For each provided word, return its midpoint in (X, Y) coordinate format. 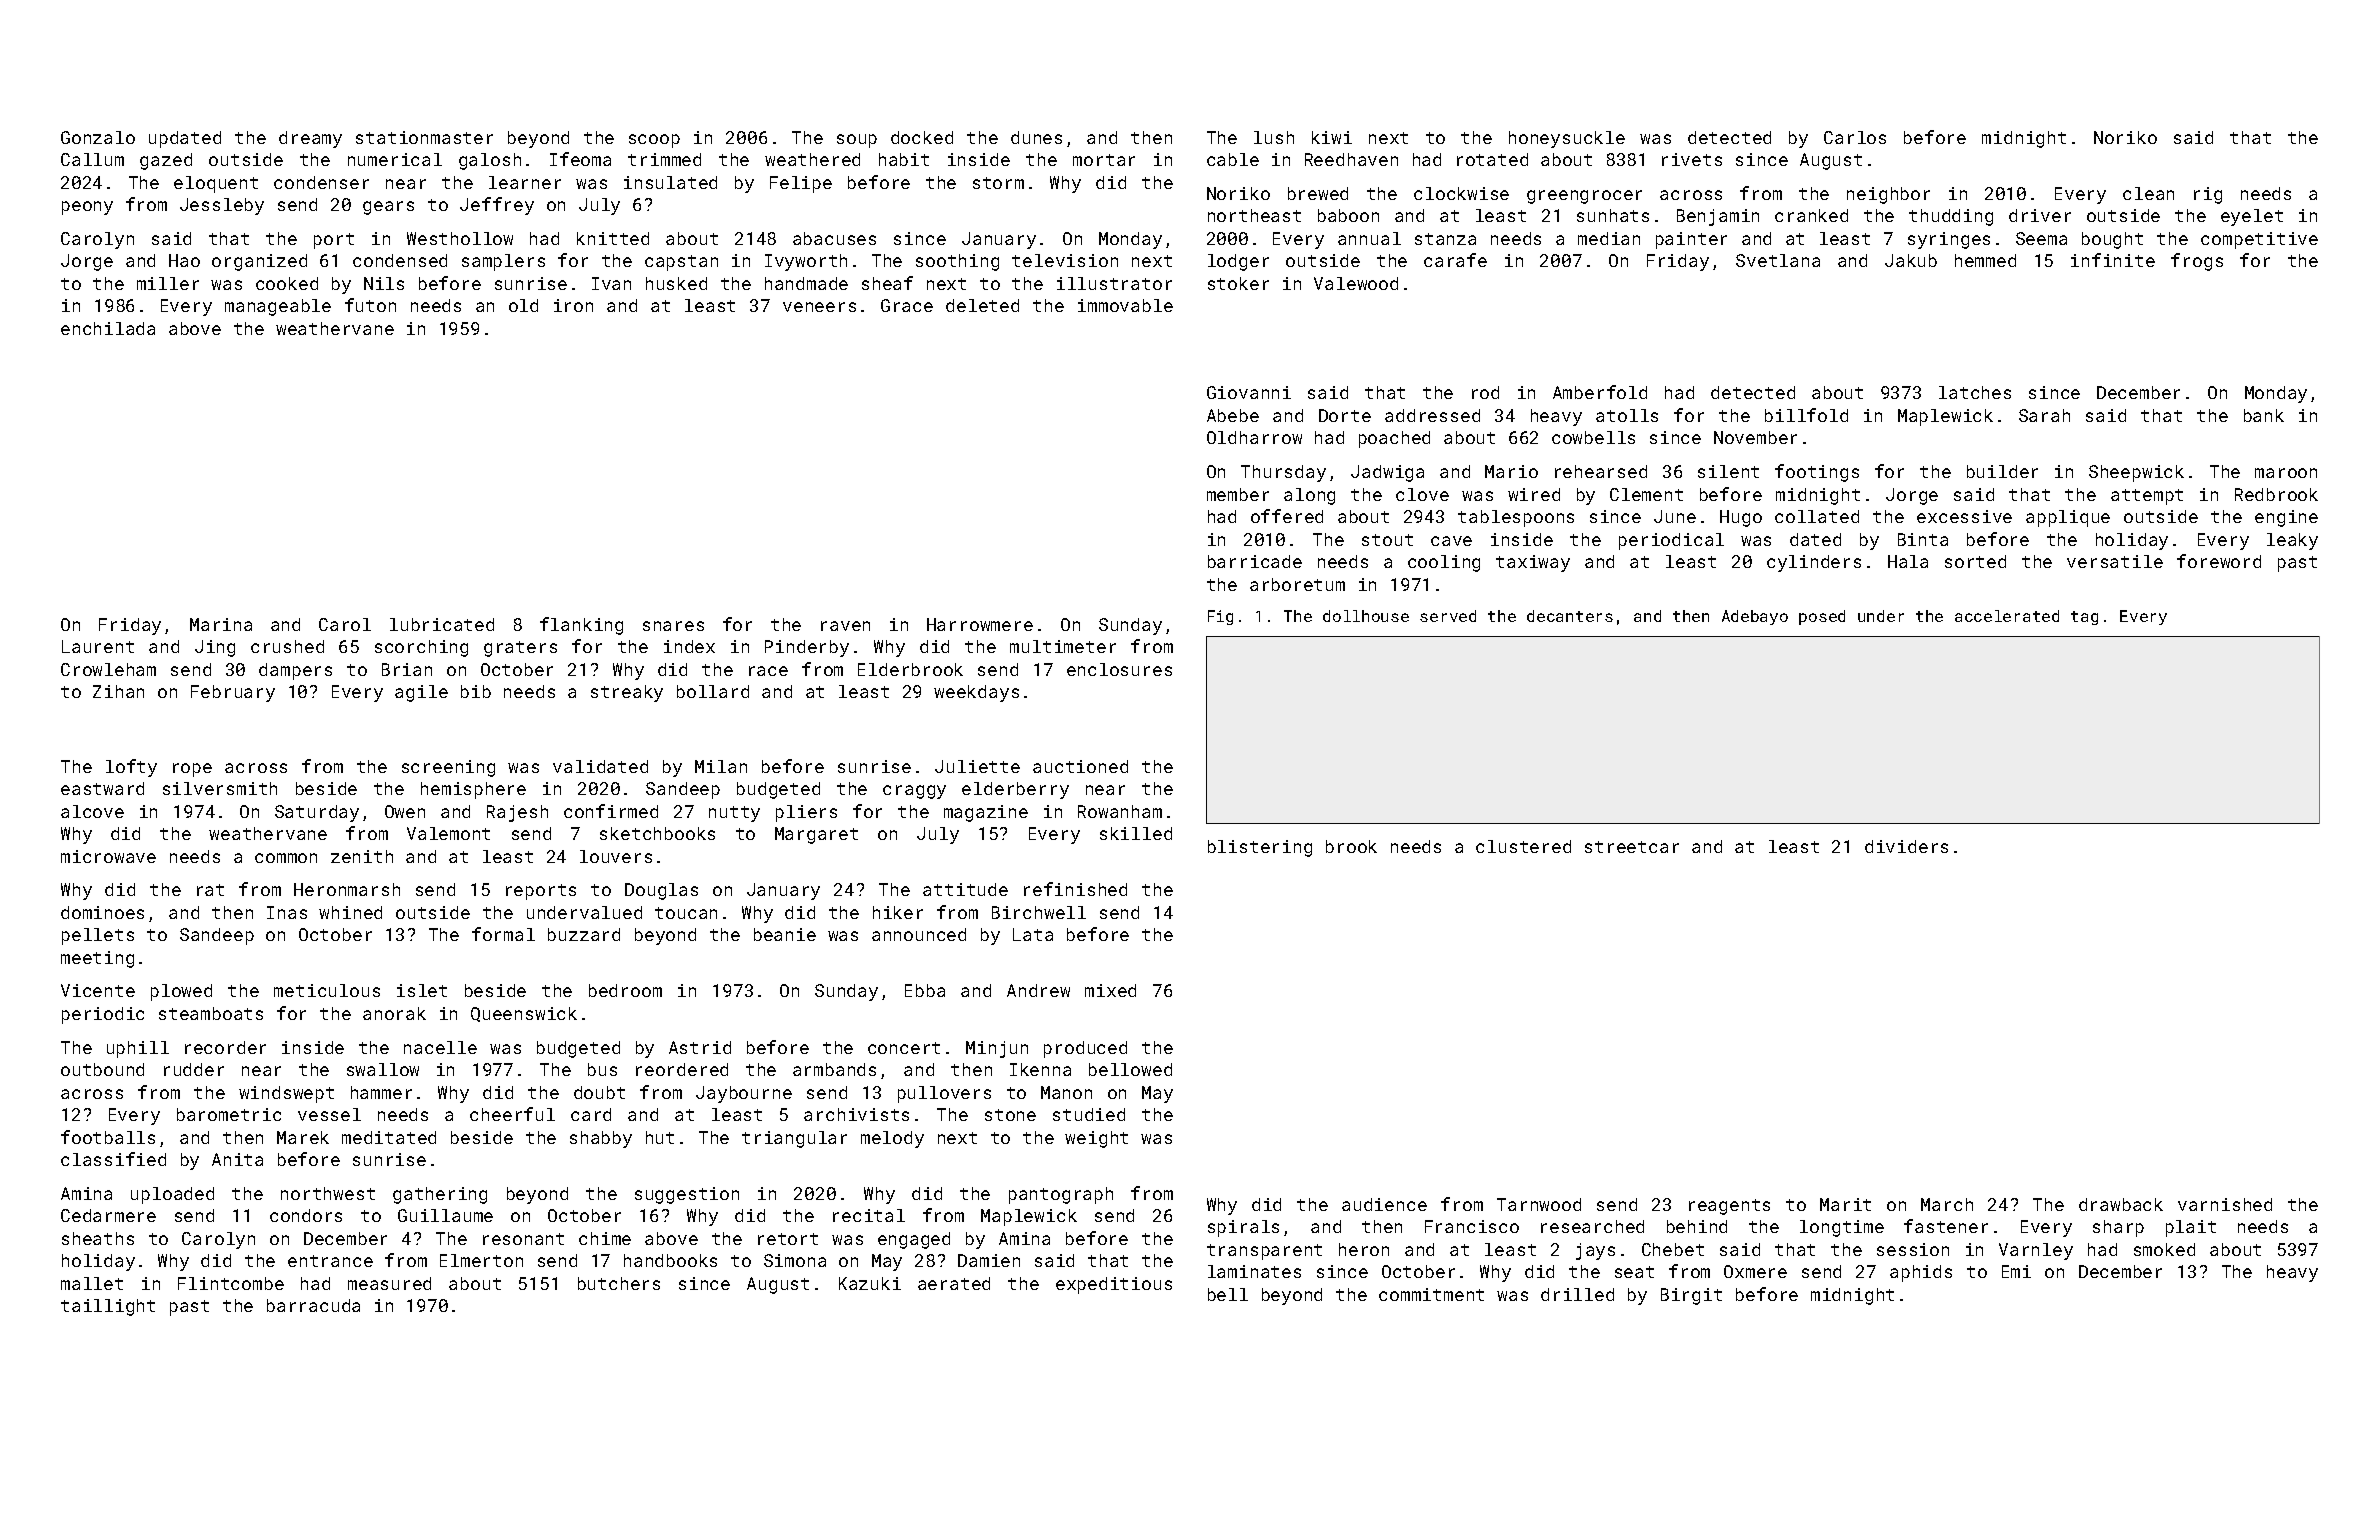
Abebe (1233, 415)
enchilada (108, 328)
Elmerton (481, 1260)
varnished (2225, 1204)
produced (1085, 1049)
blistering (1260, 848)
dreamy (310, 139)
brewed (1318, 193)
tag (2084, 618)
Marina (221, 624)
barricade (1255, 561)
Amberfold (1600, 392)
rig (2208, 195)
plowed (181, 992)
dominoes (102, 912)
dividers (1906, 846)
